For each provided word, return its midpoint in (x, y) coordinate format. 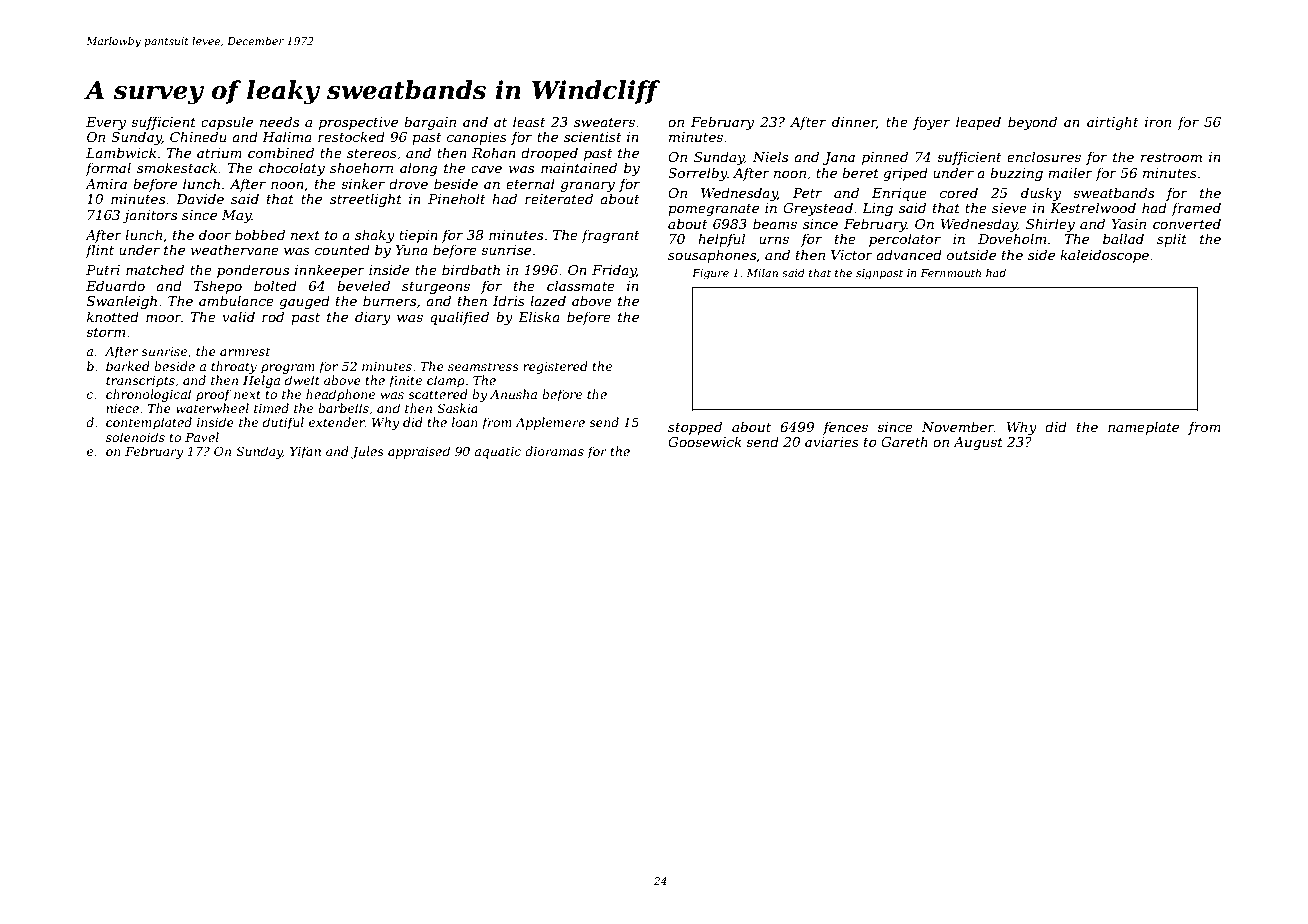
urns (774, 240)
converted (1187, 223)
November (958, 426)
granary (588, 187)
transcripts (140, 382)
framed (1196, 209)
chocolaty (292, 169)
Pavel (202, 437)
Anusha (513, 394)
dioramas (554, 451)
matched (155, 269)
